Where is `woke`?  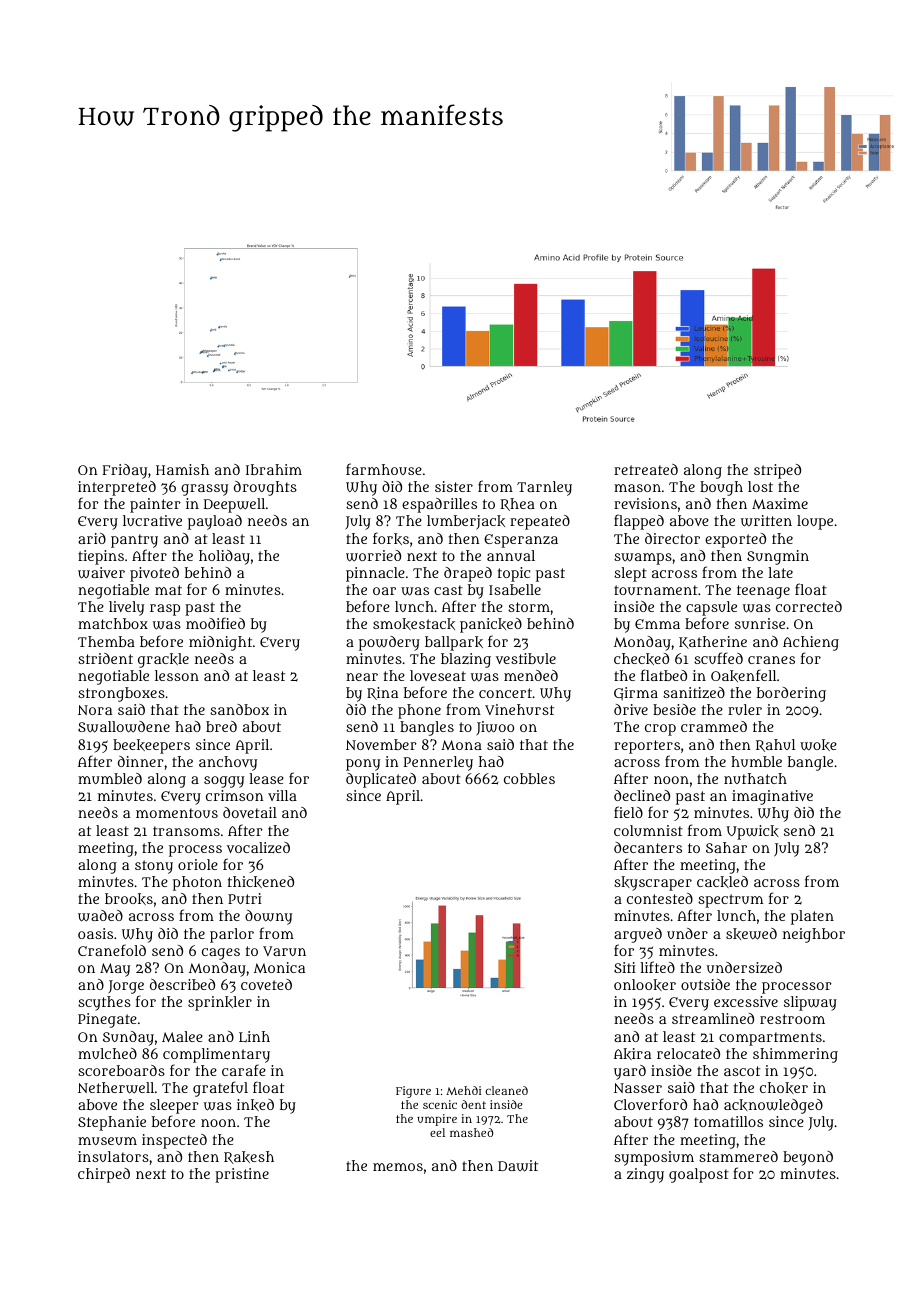
woke is located at coordinates (818, 745).
